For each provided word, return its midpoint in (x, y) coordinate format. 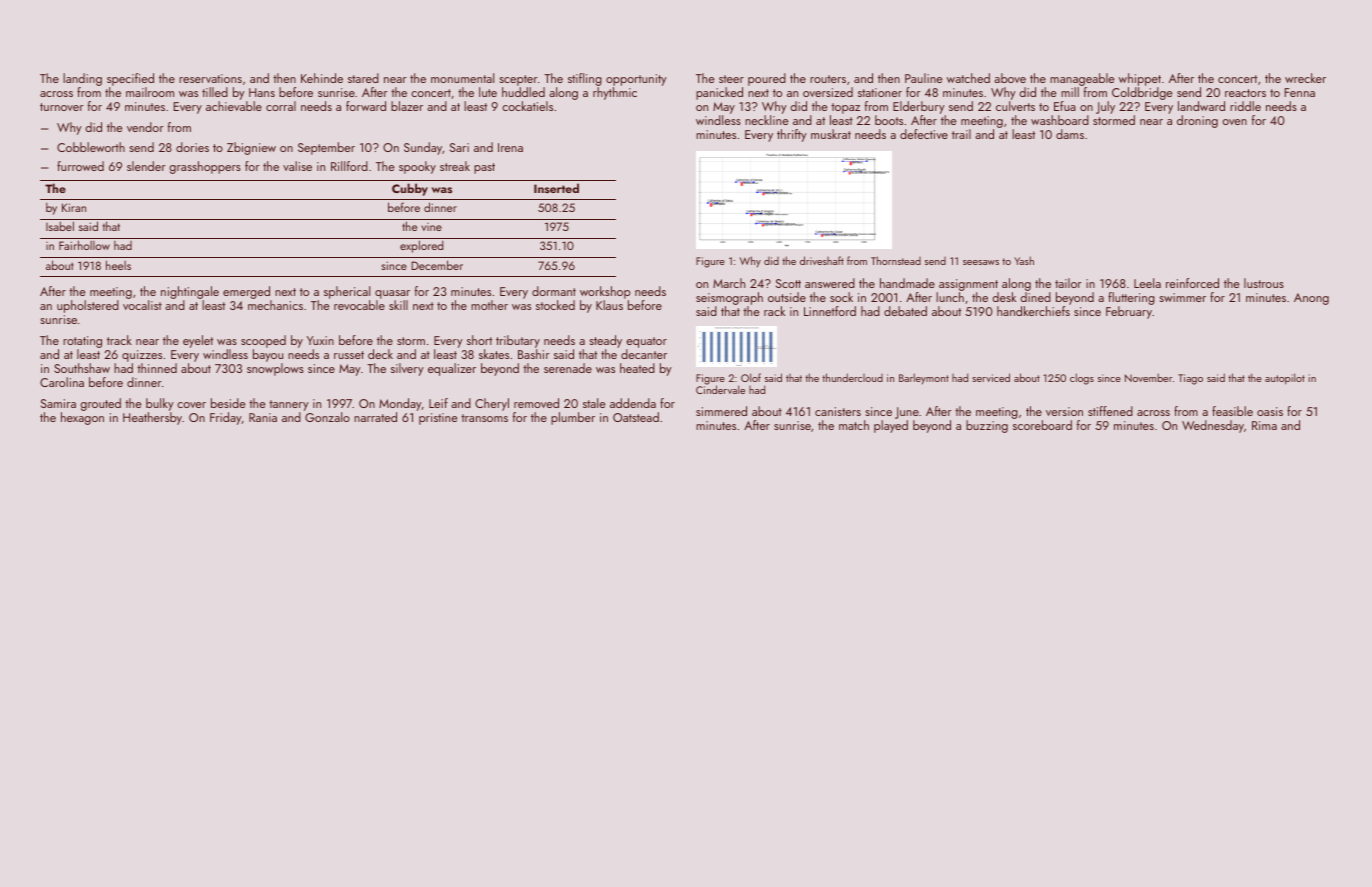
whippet (1140, 79)
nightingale (190, 292)
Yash (1024, 260)
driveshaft (822, 260)
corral (281, 106)
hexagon (82, 418)
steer (731, 79)
